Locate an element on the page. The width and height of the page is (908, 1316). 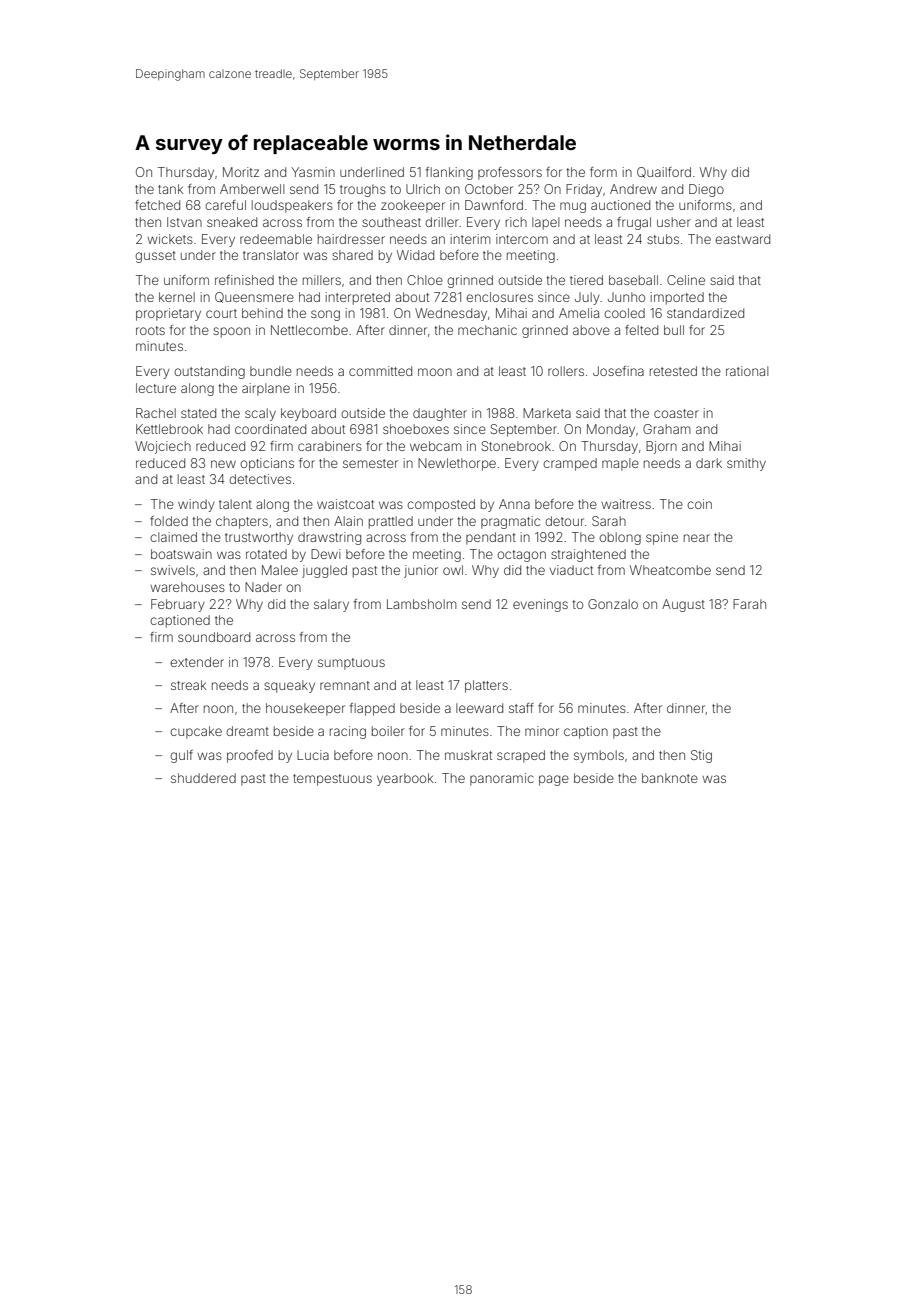
fetched is located at coordinates (157, 205).
